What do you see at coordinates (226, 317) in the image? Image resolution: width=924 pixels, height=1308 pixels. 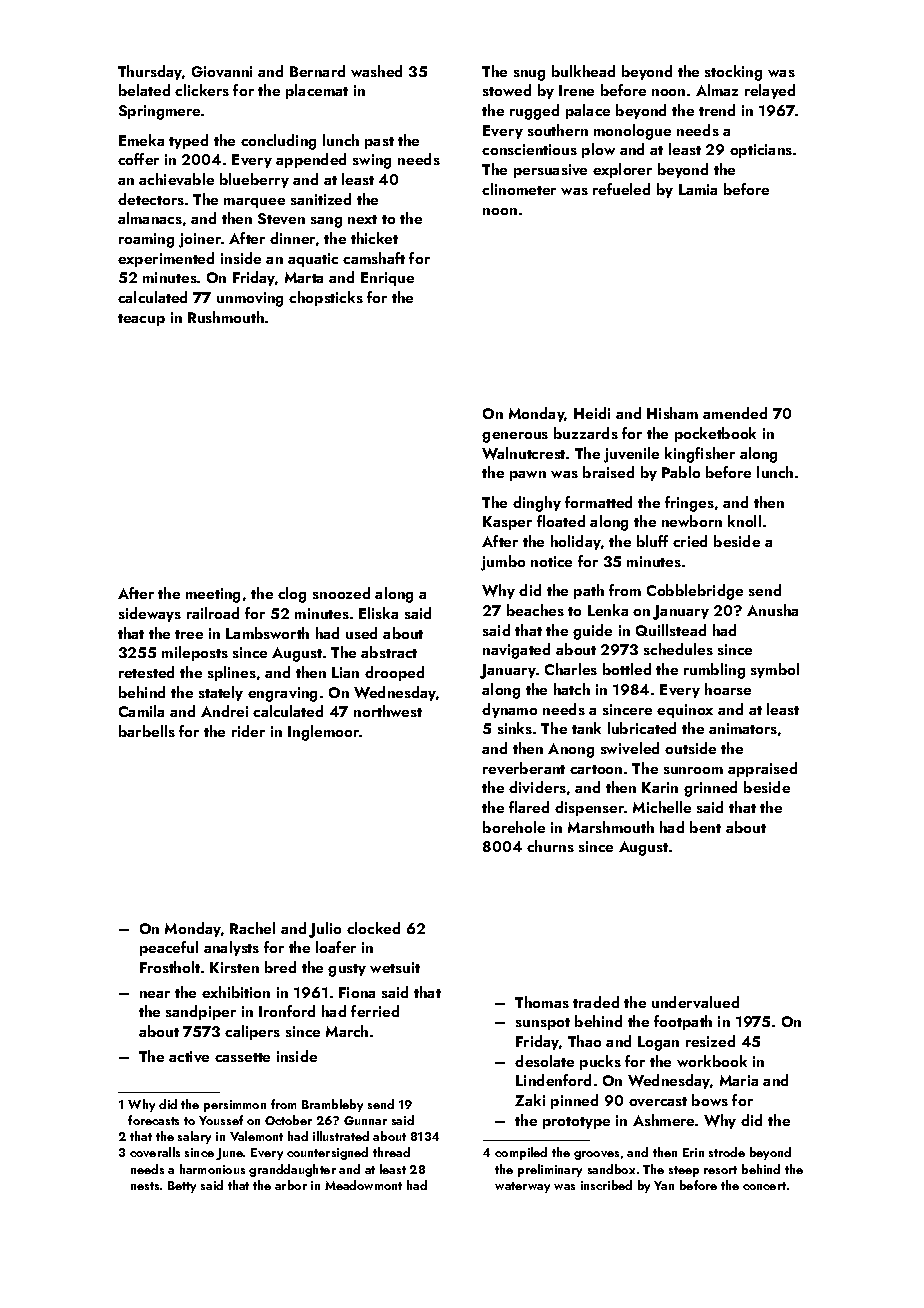 I see `Rushmouth` at bounding box center [226, 317].
